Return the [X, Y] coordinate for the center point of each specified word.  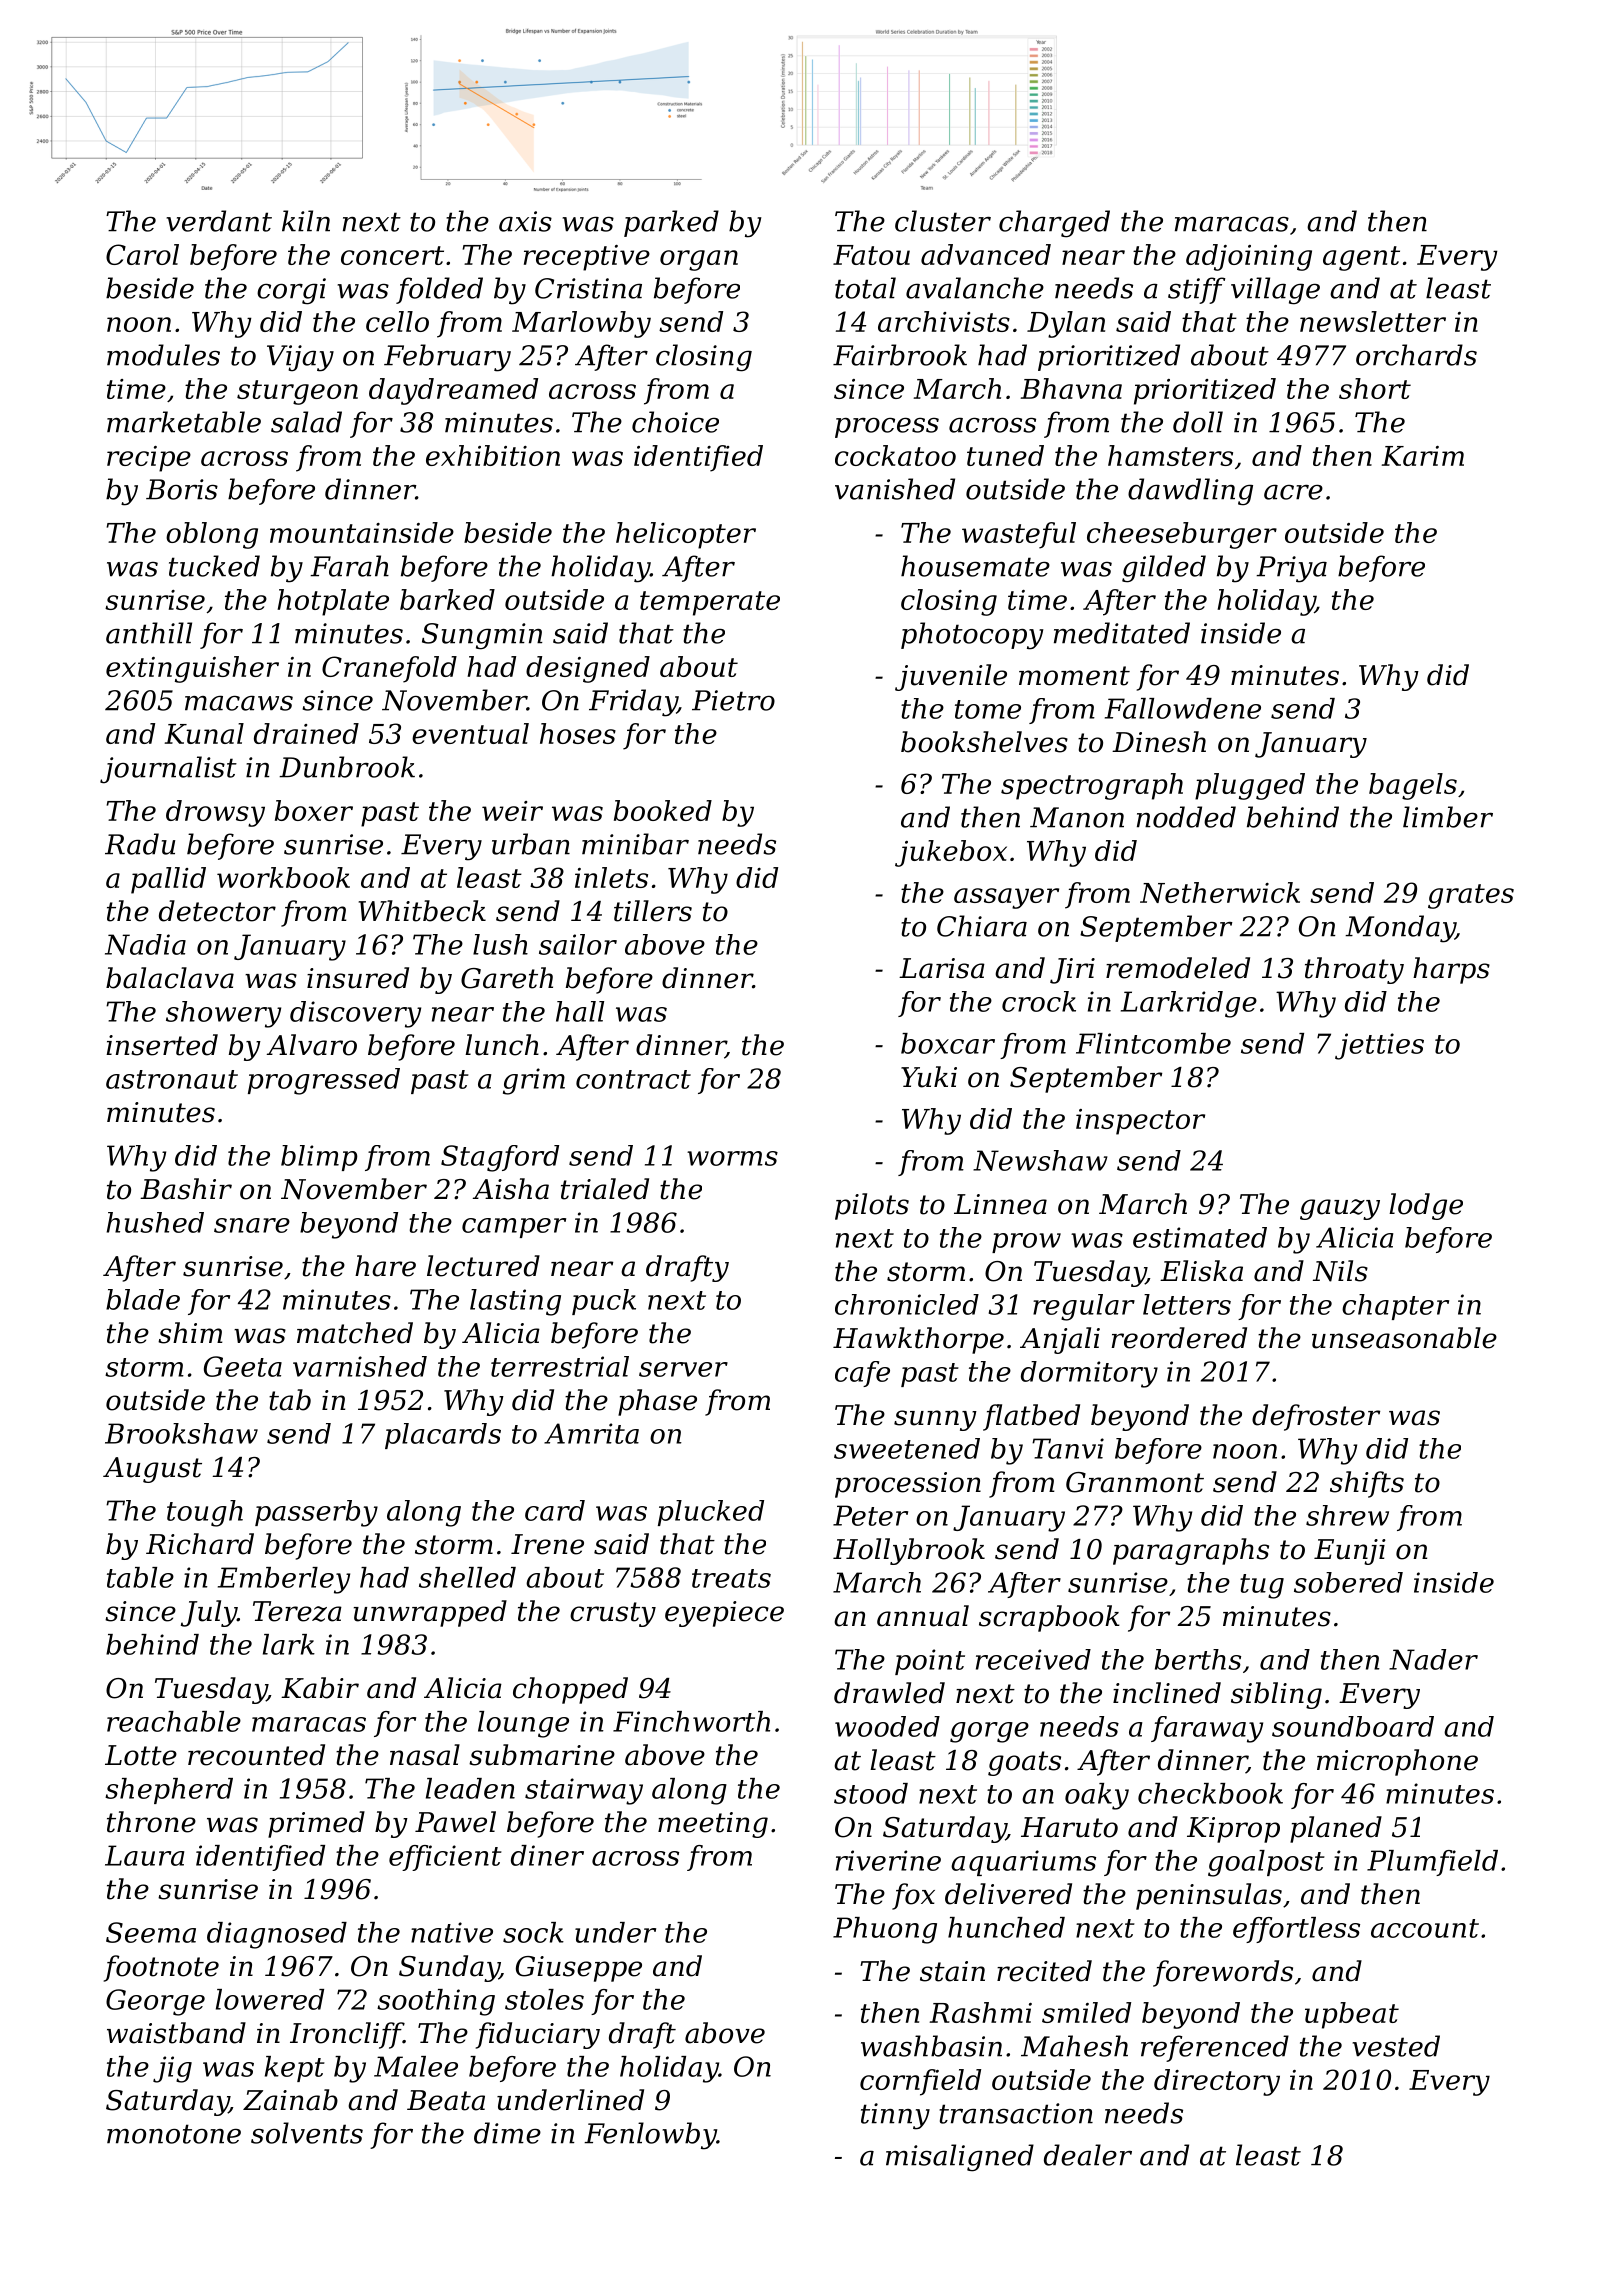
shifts [1367, 1484]
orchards [1416, 355]
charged [1054, 224]
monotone [174, 2134]
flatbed [1031, 1417]
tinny [895, 2116]
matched [355, 1333]
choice [675, 422]
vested [1396, 2046]
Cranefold [389, 669]
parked [671, 223]
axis [525, 221]
